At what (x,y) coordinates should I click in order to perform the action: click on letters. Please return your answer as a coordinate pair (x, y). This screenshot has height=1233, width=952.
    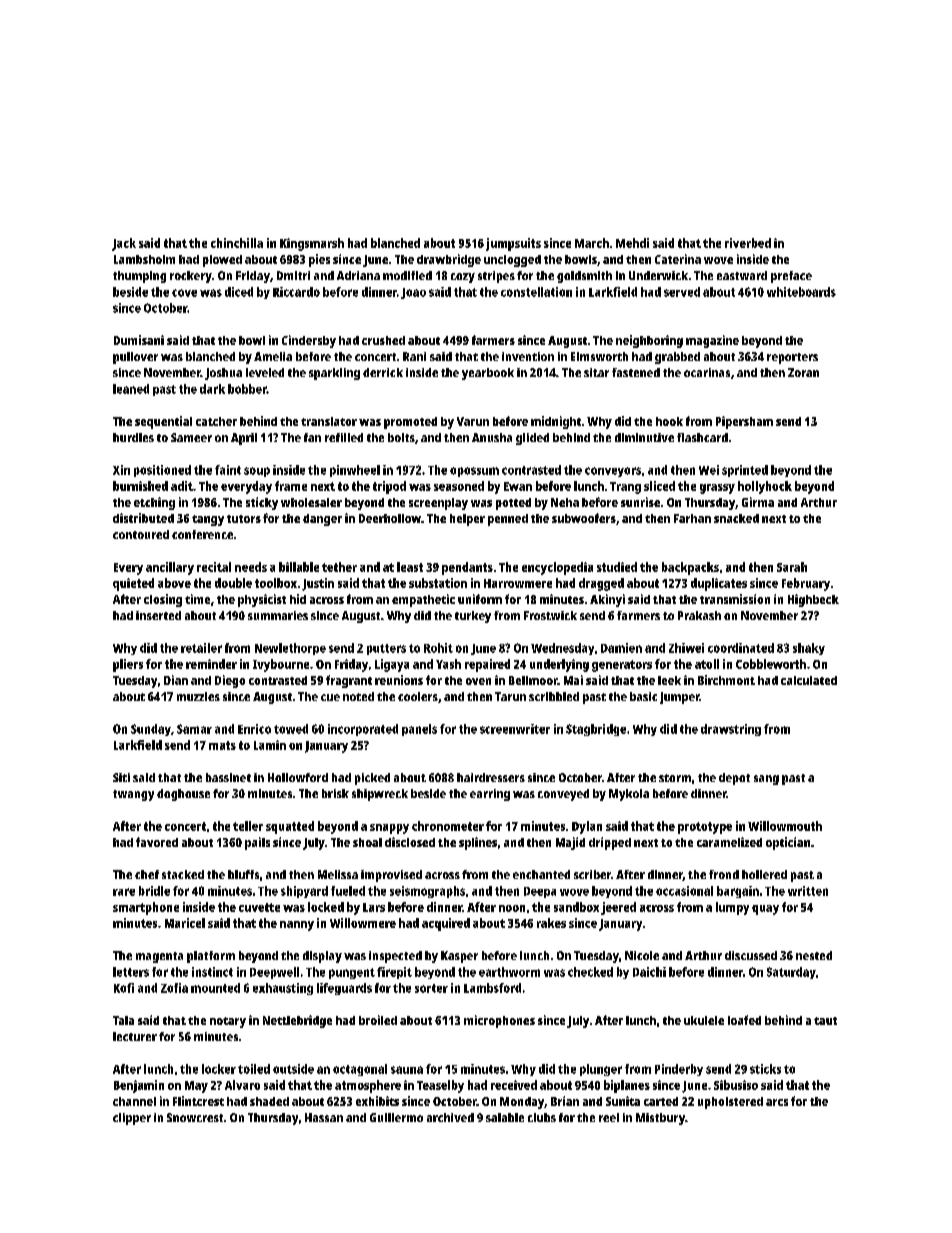
    Looking at the image, I should click on (131, 972).
